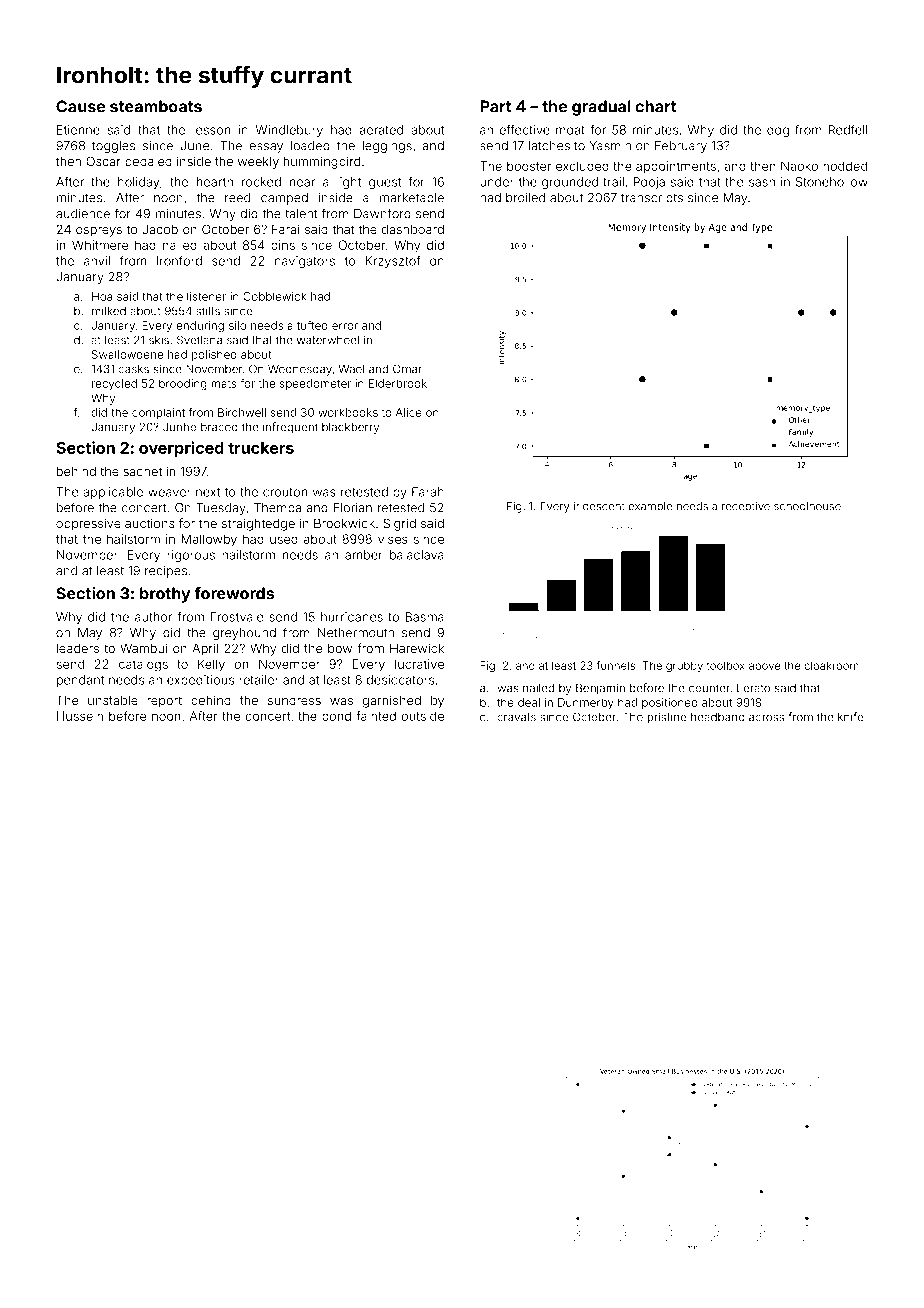 Image resolution: width=924 pixels, height=1308 pixels. I want to click on receptive, so click(746, 507).
